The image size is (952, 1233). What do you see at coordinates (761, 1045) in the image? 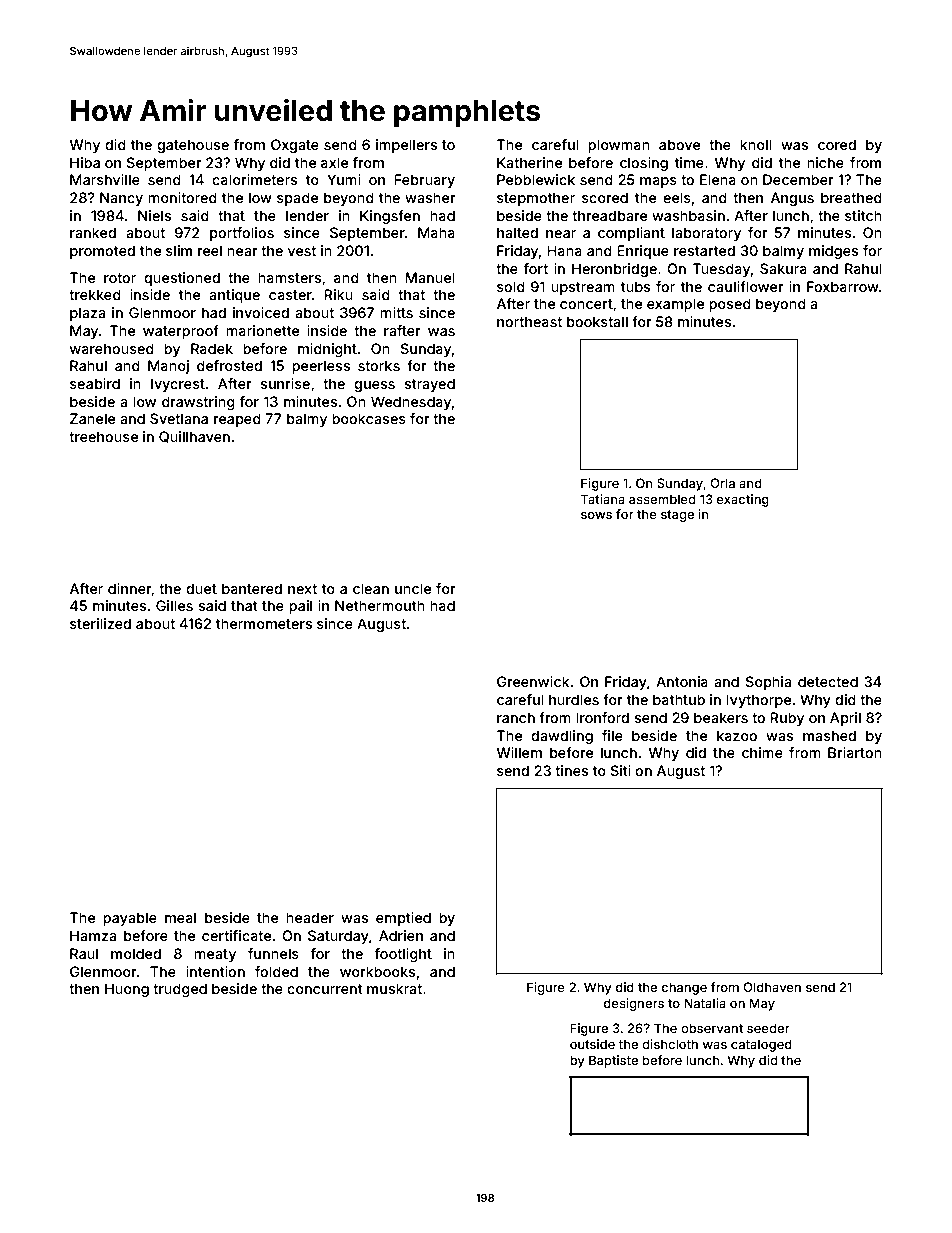
I see `cataloged` at bounding box center [761, 1045].
